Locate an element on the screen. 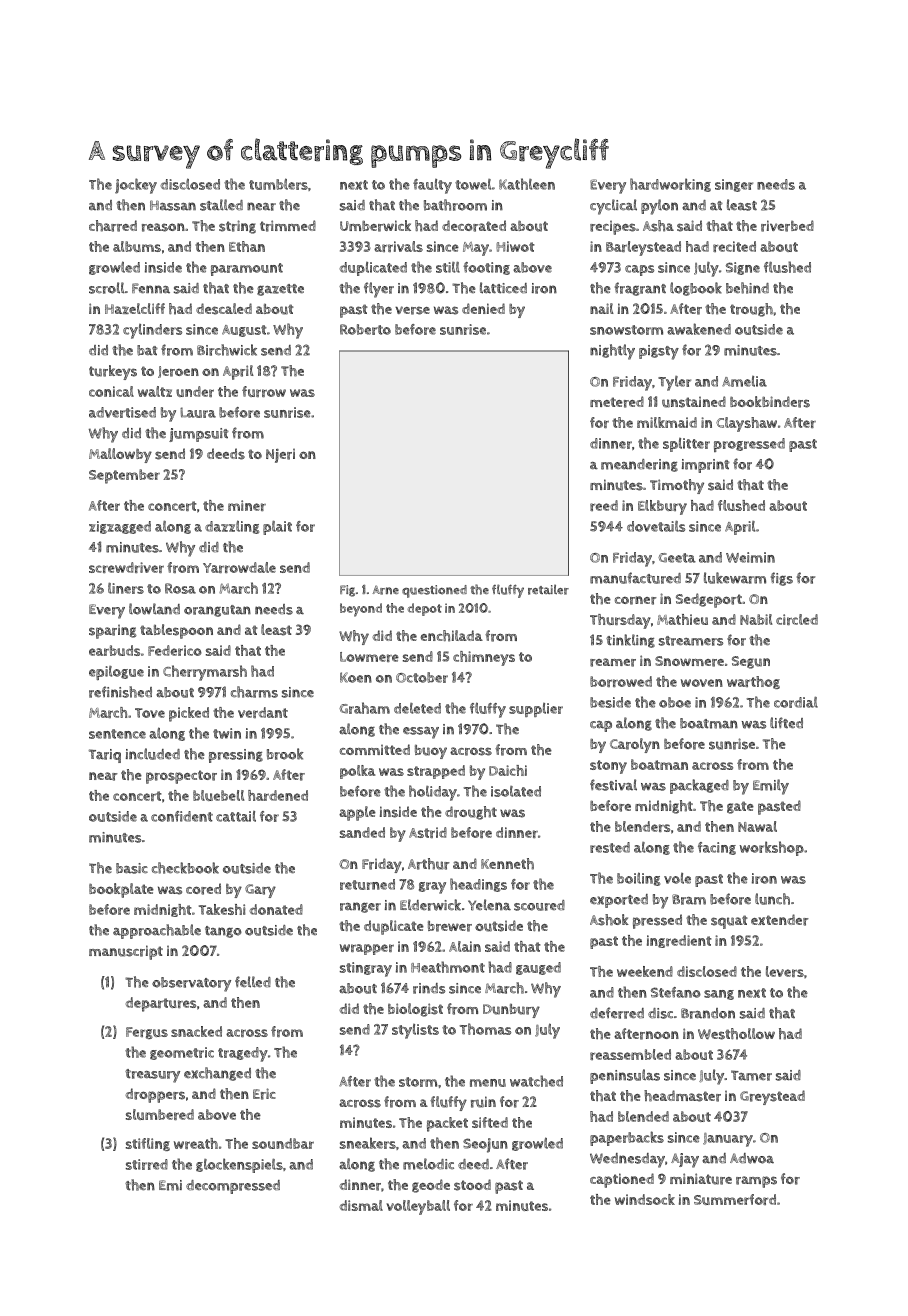  jumpsuit is located at coordinates (199, 435).
